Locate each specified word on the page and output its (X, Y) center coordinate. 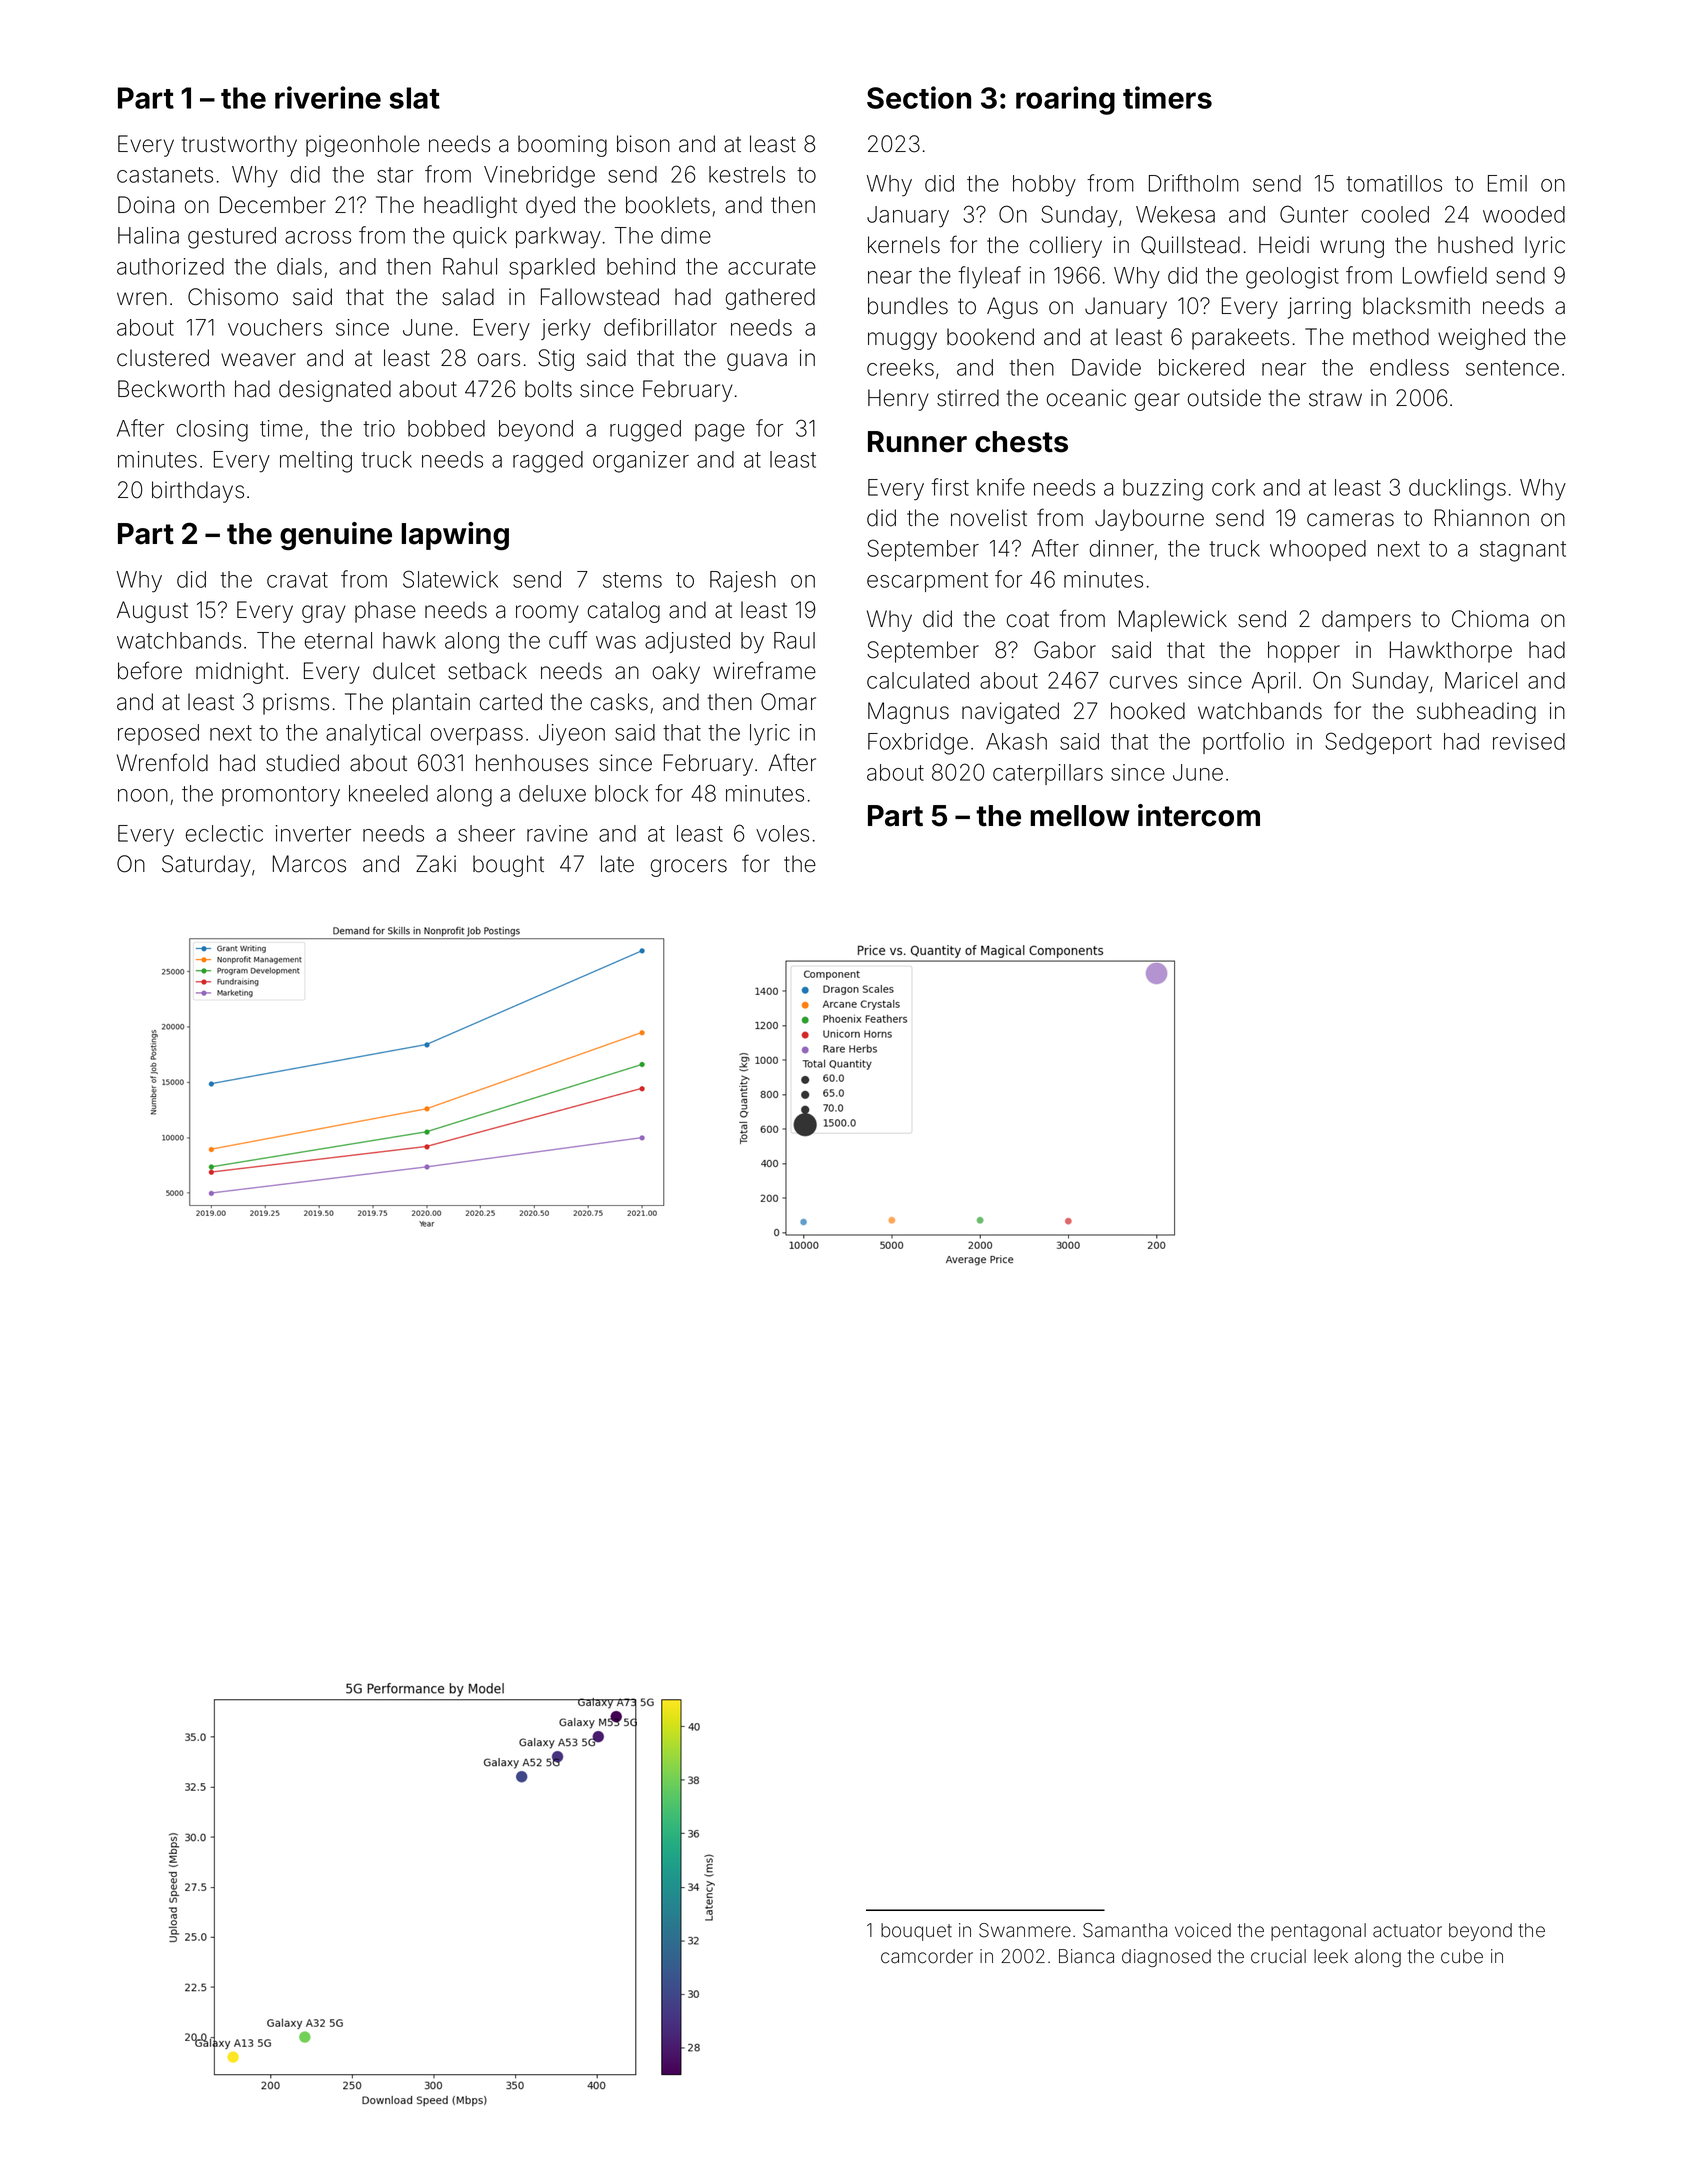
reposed (158, 734)
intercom (1199, 815)
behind (641, 266)
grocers (689, 868)
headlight (470, 207)
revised (1529, 741)
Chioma (1490, 619)
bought (508, 866)
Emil (1507, 183)
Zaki (436, 864)
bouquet (916, 1932)
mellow (1080, 816)
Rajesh (743, 581)
